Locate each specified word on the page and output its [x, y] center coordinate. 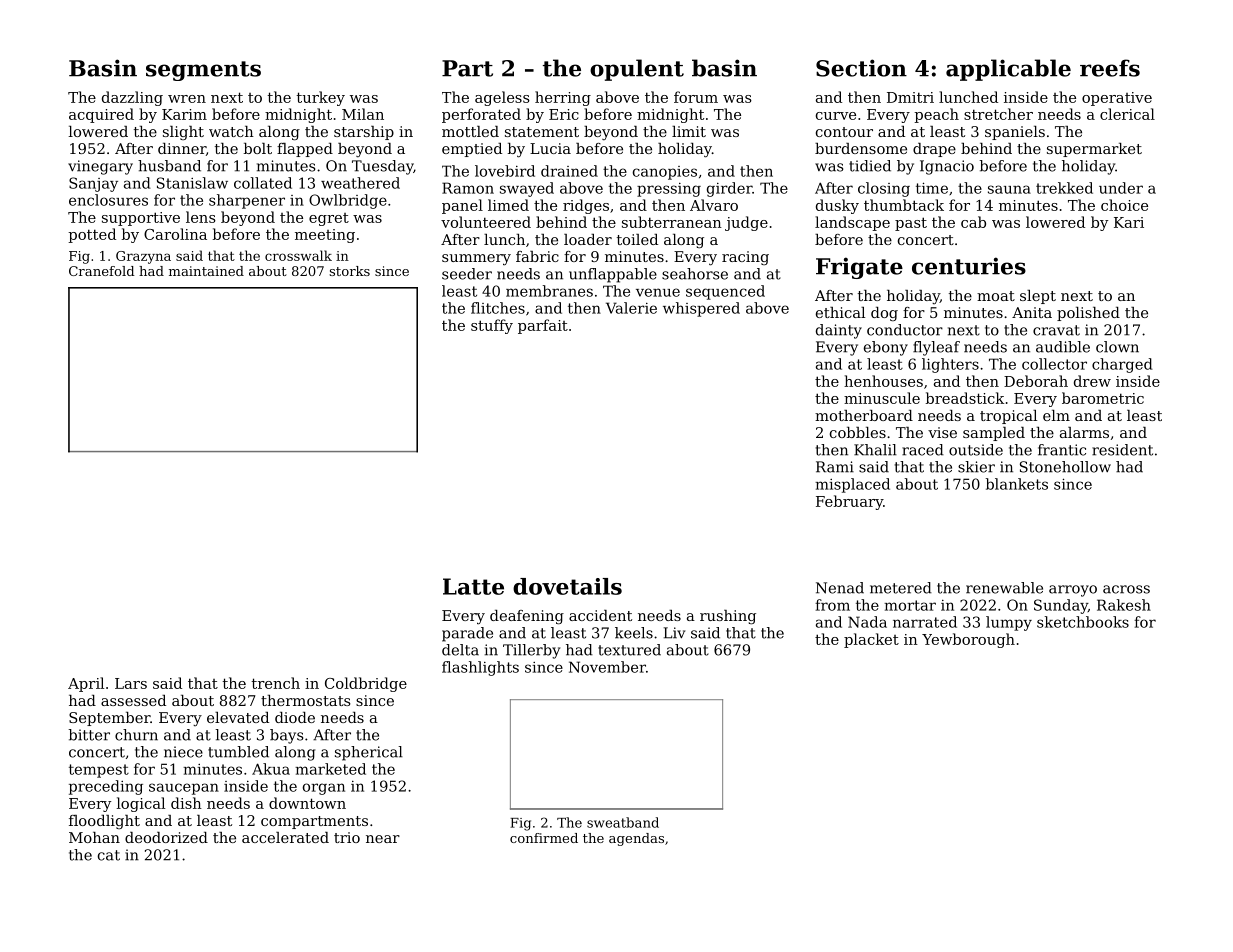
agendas [636, 839]
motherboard [864, 415]
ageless [502, 98]
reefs [1110, 68]
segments [203, 71]
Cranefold [102, 271]
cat [109, 855]
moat [996, 296]
